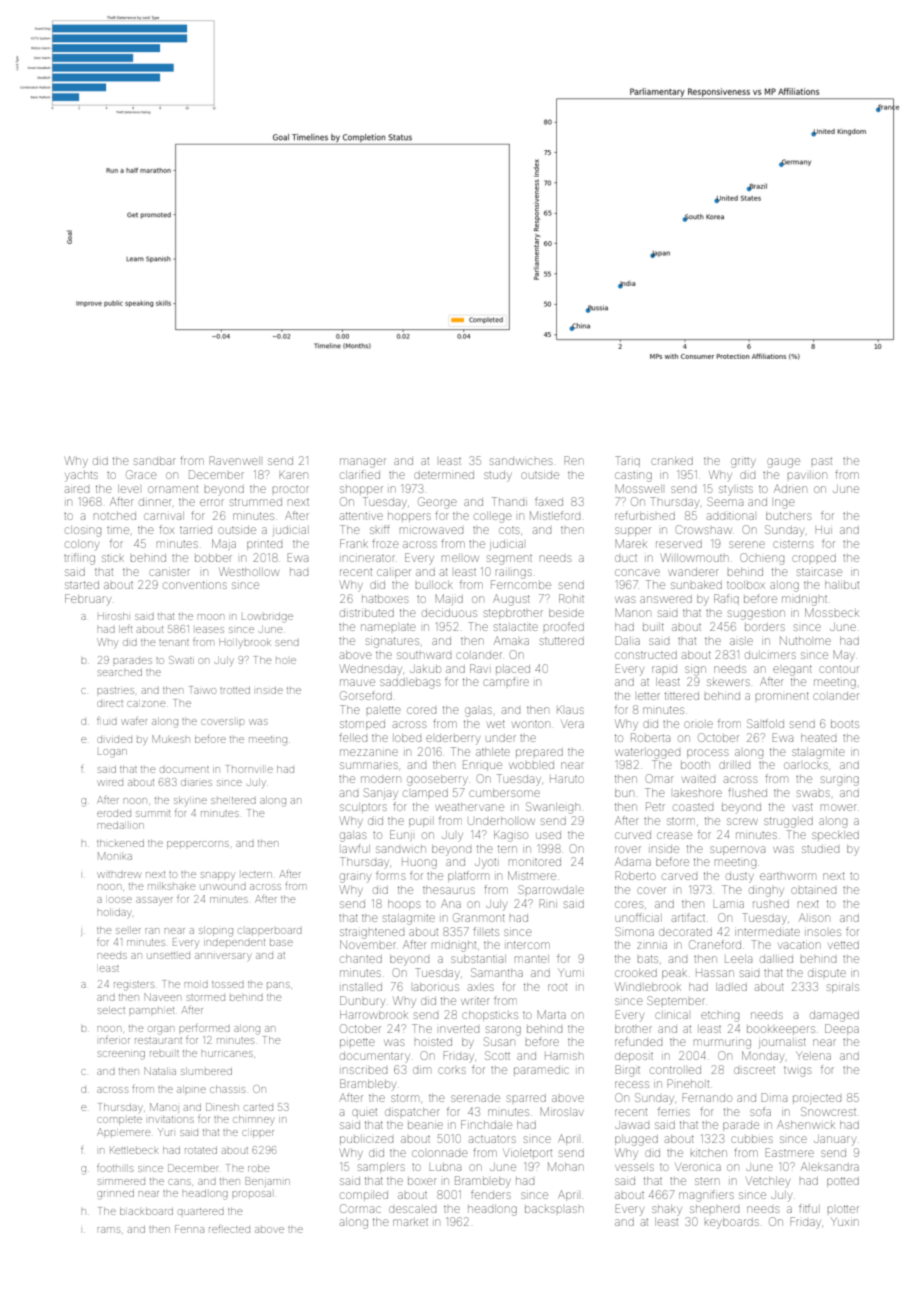  I want to click on stalactite, so click(516, 627).
